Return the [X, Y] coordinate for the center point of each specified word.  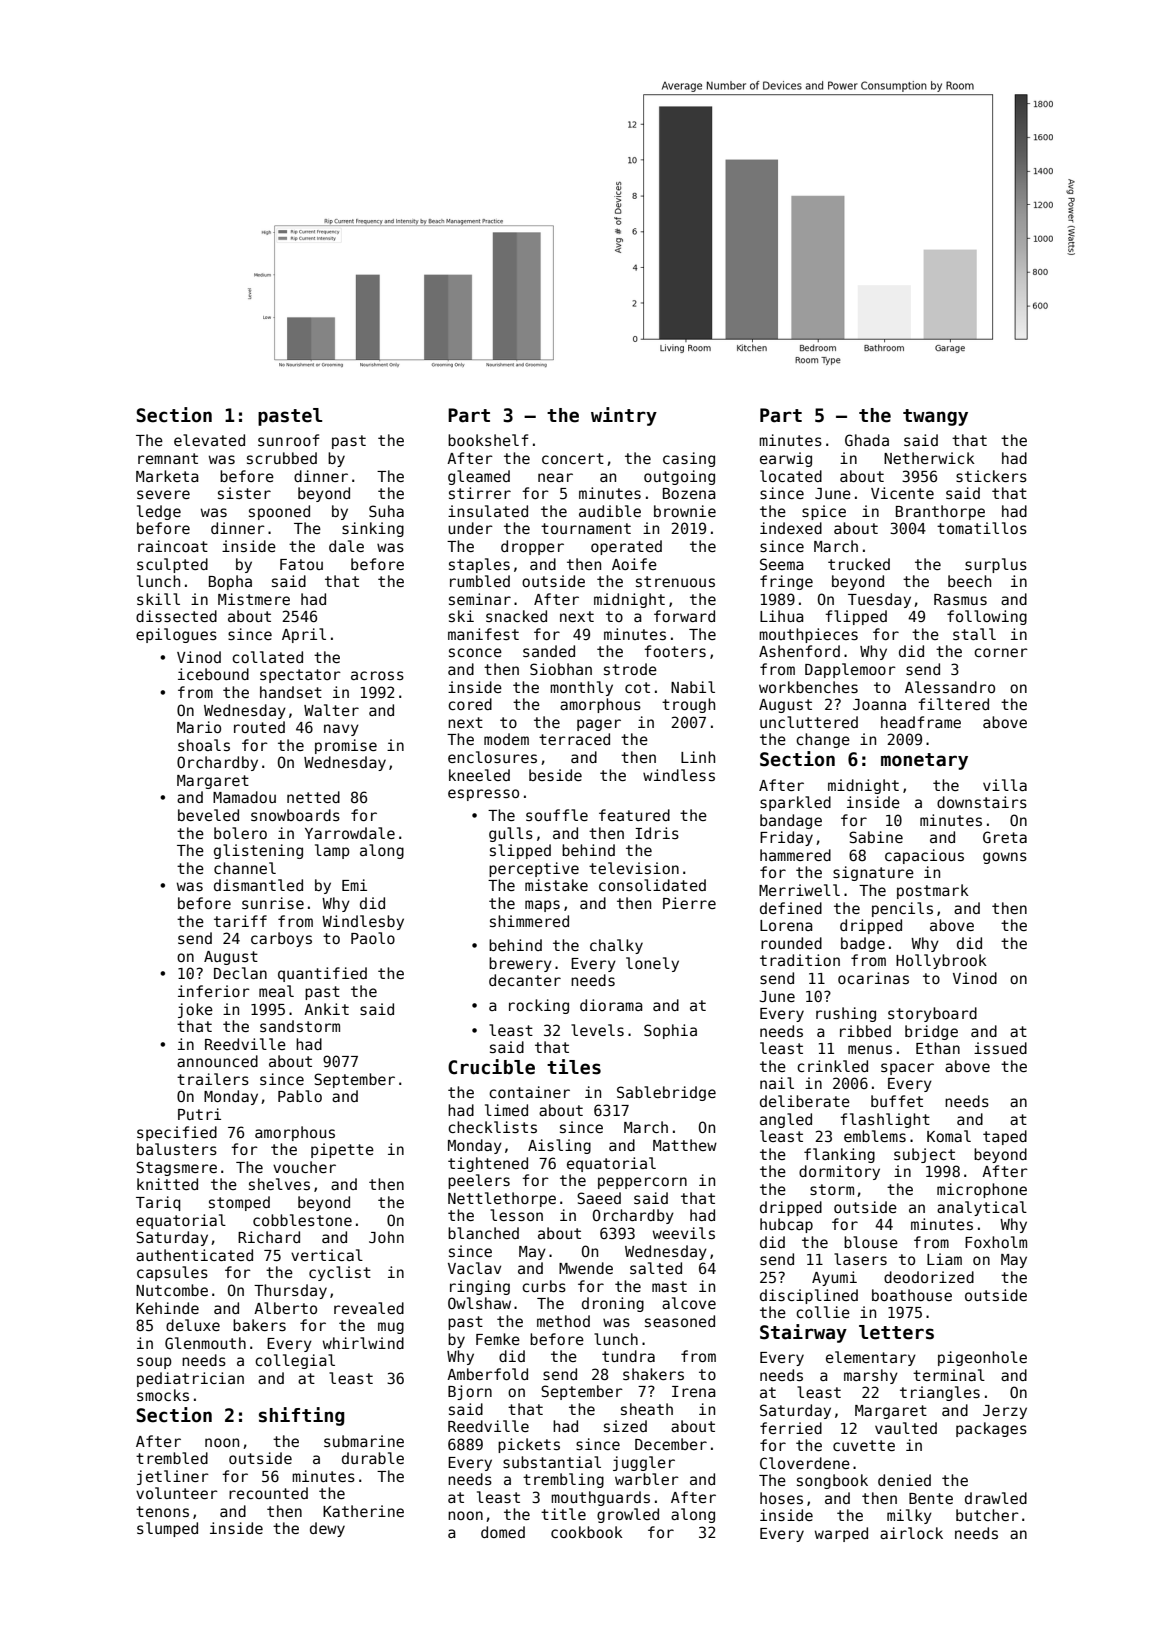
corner [1001, 652]
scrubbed [282, 458]
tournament [586, 528]
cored [470, 704]
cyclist [340, 1273]
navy [341, 730]
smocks [163, 1395]
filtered [953, 704]
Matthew [685, 1145]
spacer [907, 1069]
